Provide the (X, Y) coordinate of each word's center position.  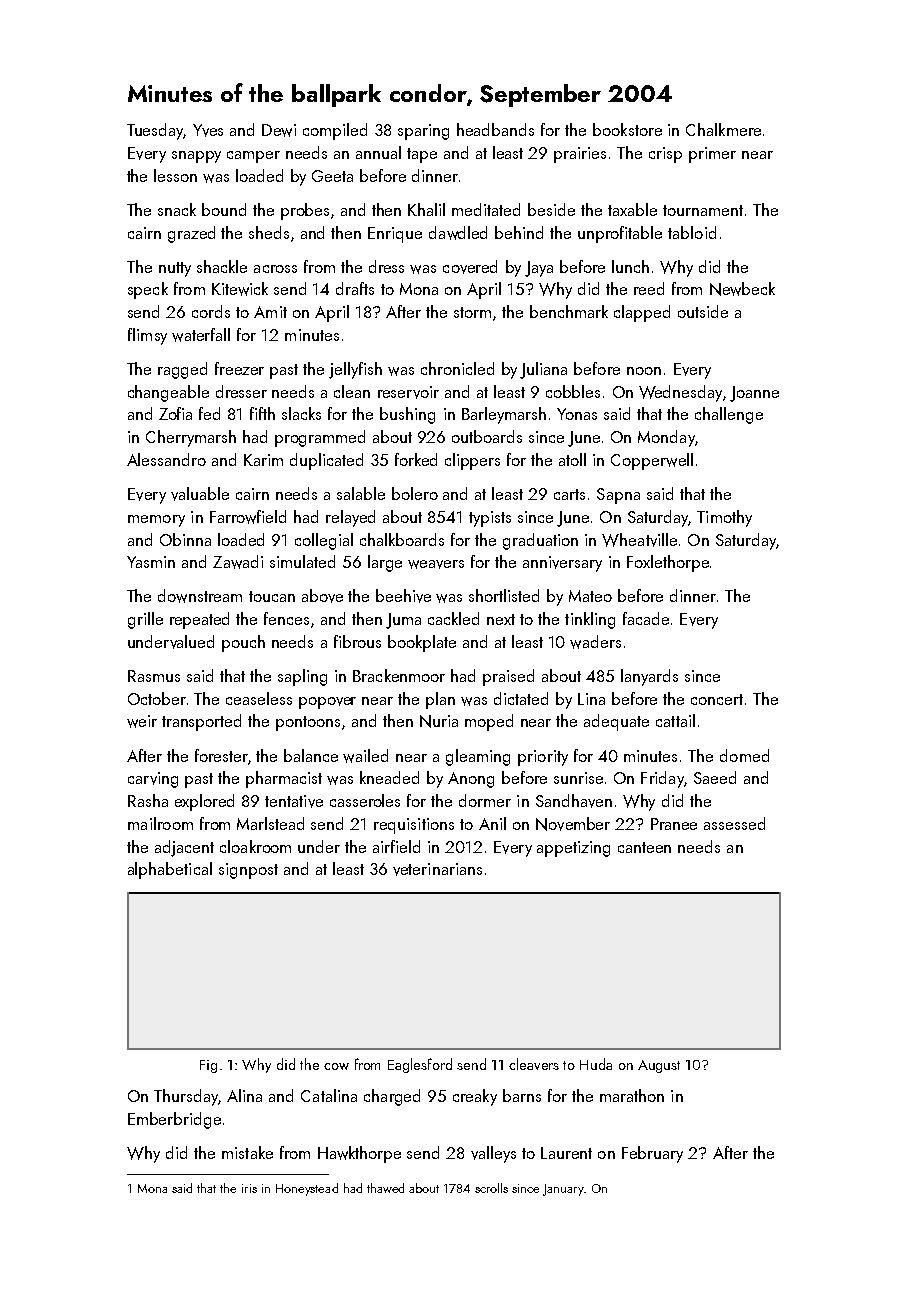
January (563, 1190)
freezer (239, 368)
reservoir (408, 392)
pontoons (308, 723)
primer (712, 155)
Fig (208, 1066)
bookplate (422, 643)
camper (253, 157)
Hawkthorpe (359, 1154)
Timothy (724, 518)
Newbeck (742, 289)
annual (378, 152)
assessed (734, 823)
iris (249, 1188)
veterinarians (437, 869)
